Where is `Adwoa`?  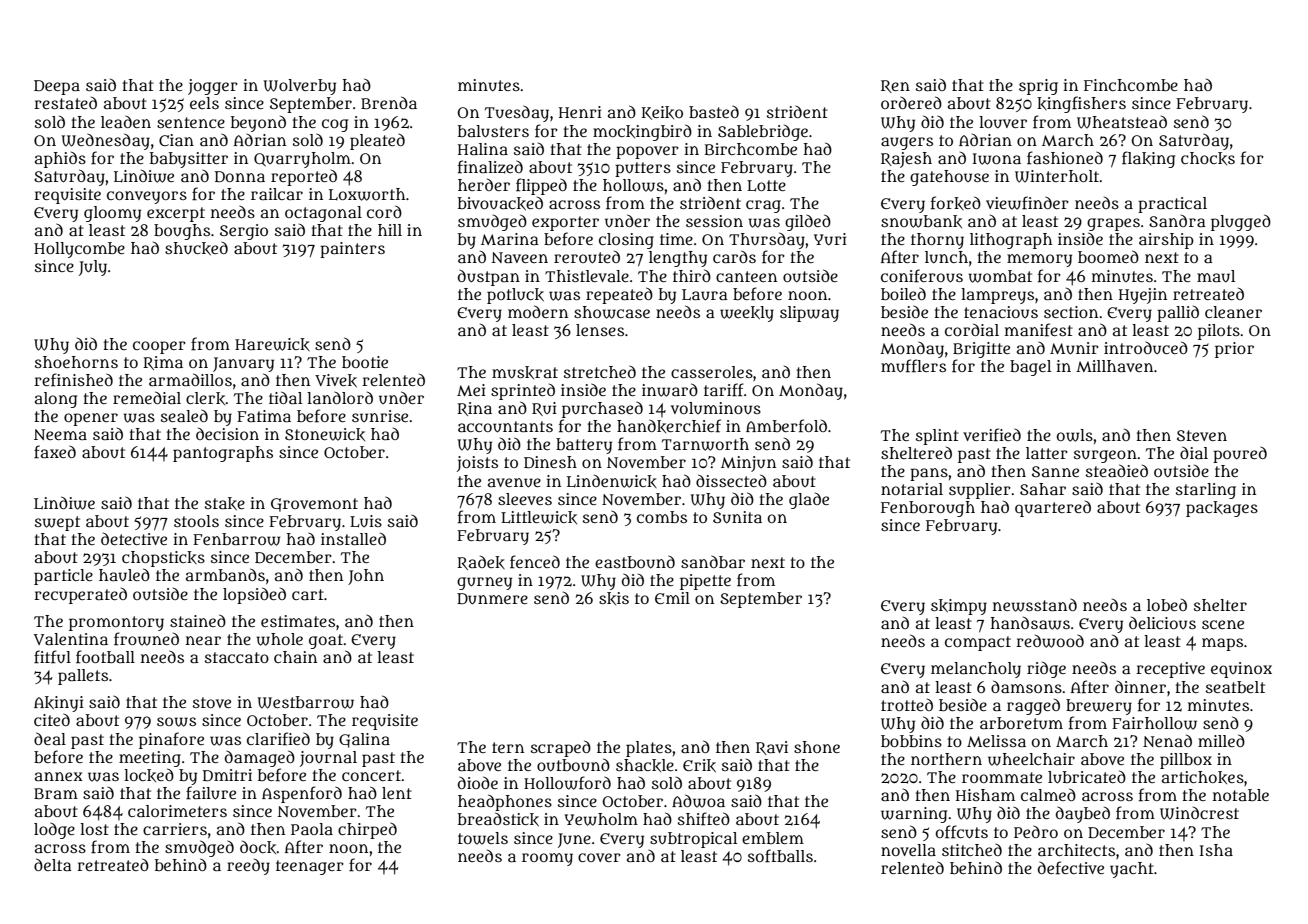 Adwoa is located at coordinates (698, 801).
